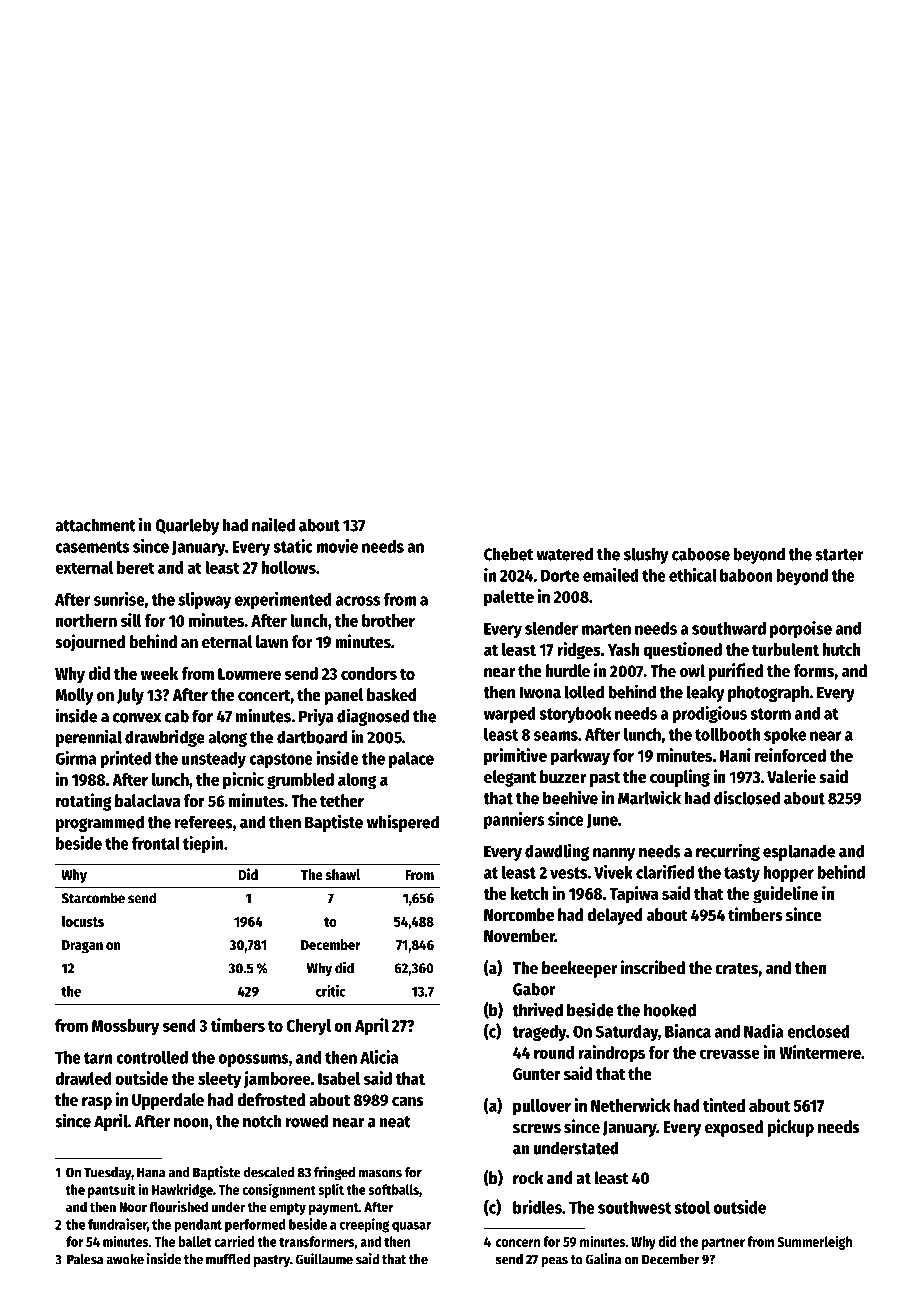  Describe the element at coordinates (537, 1207) in the screenshot. I see `bridles` at that location.
